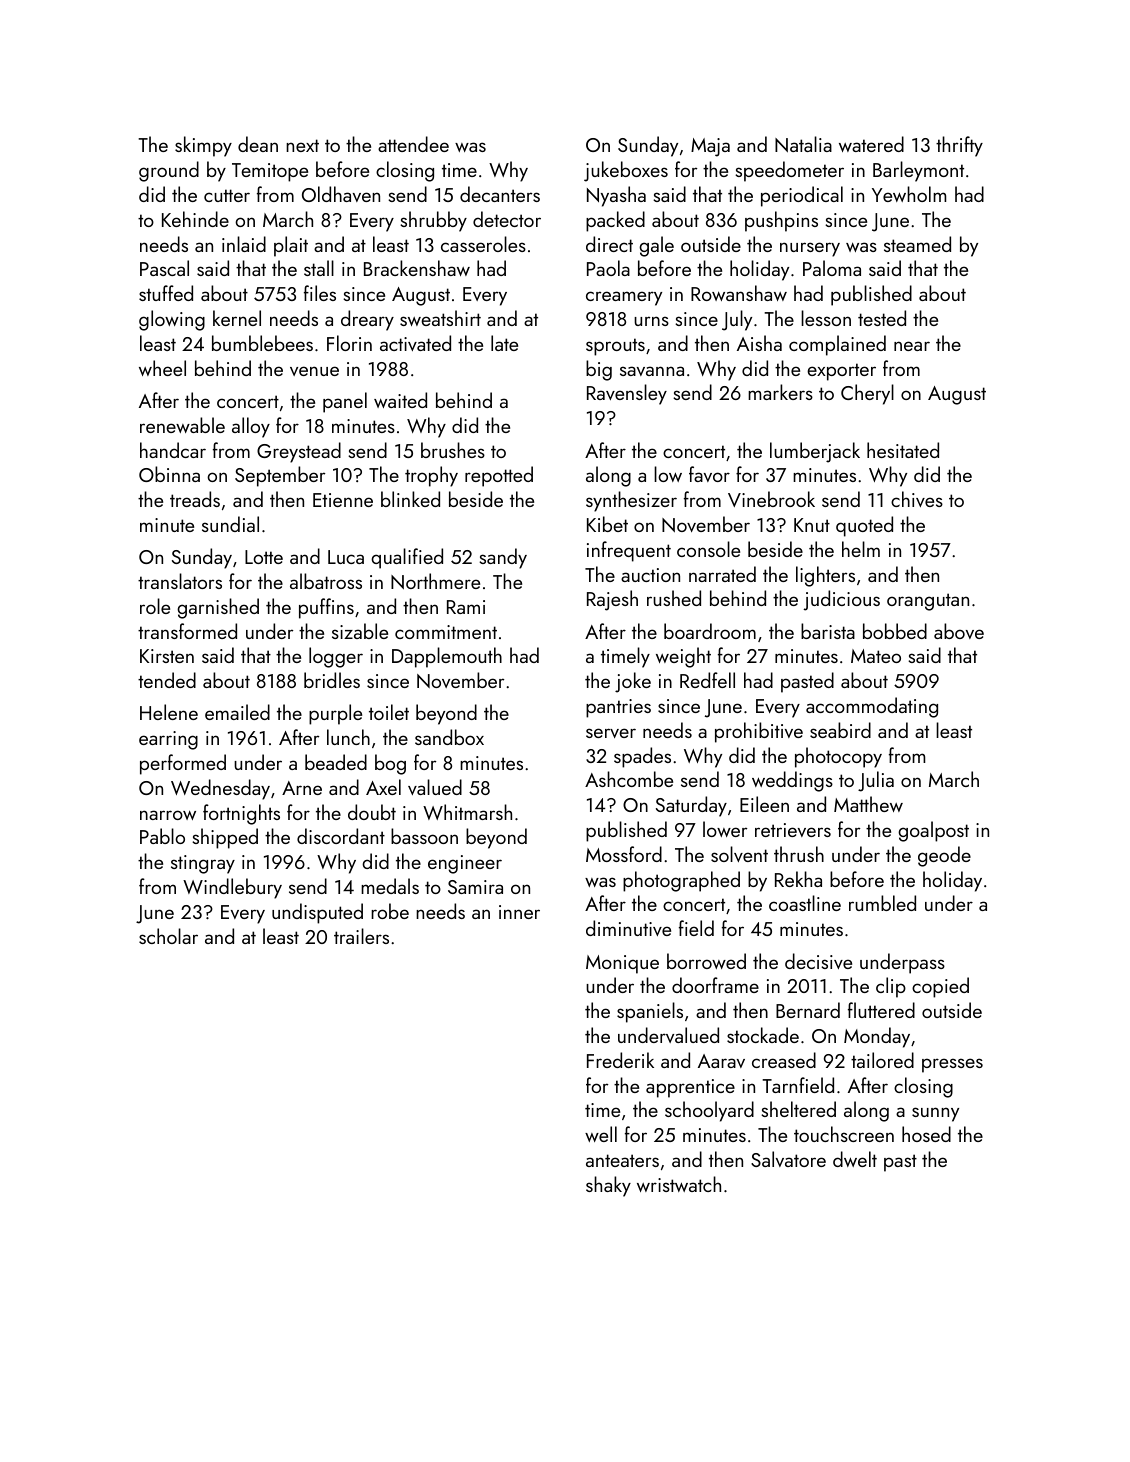 Image resolution: width=1130 pixels, height=1462 pixels. What do you see at coordinates (944, 856) in the page?
I see `geode` at bounding box center [944, 856].
